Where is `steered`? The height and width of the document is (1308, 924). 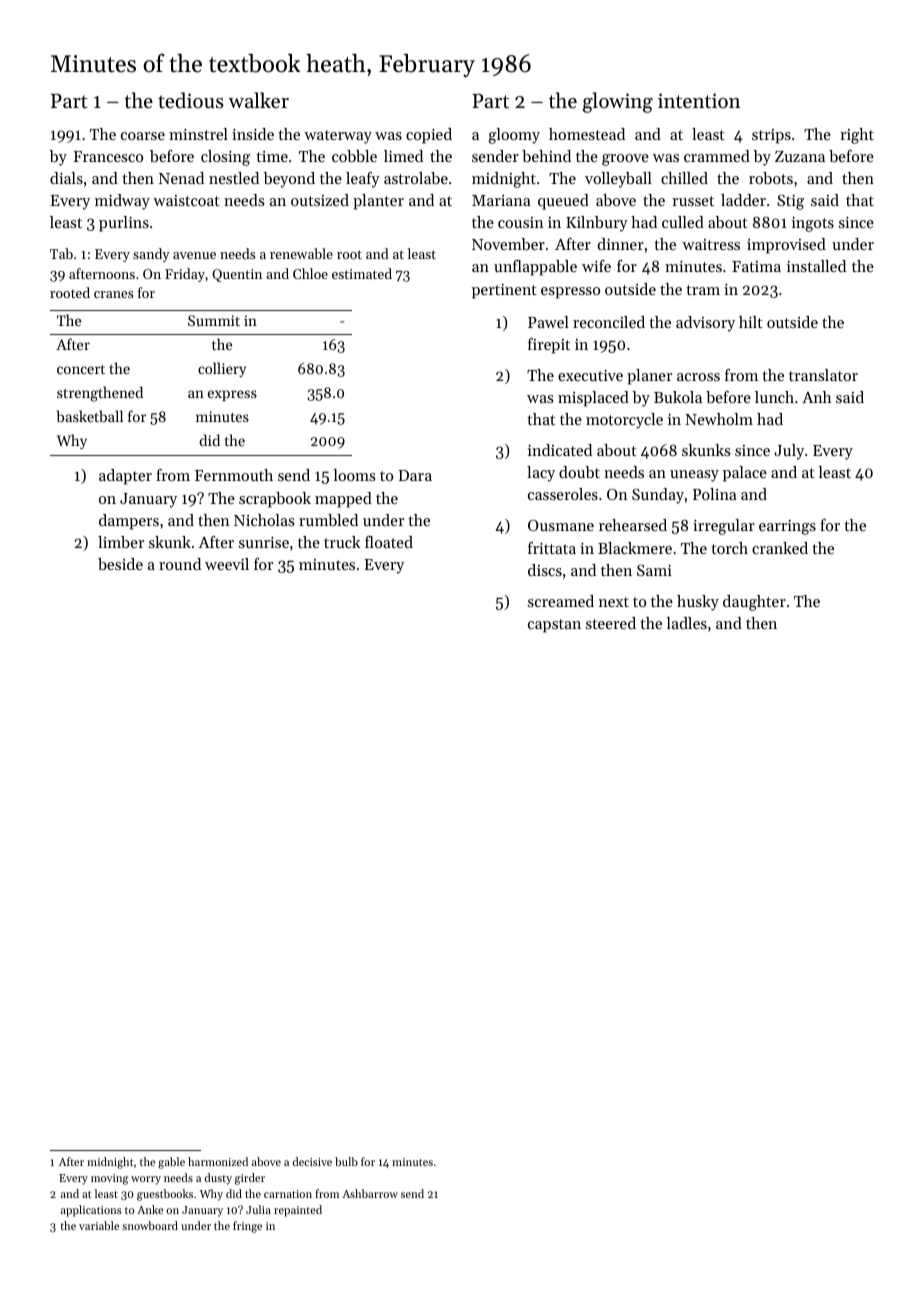 steered is located at coordinates (611, 623).
